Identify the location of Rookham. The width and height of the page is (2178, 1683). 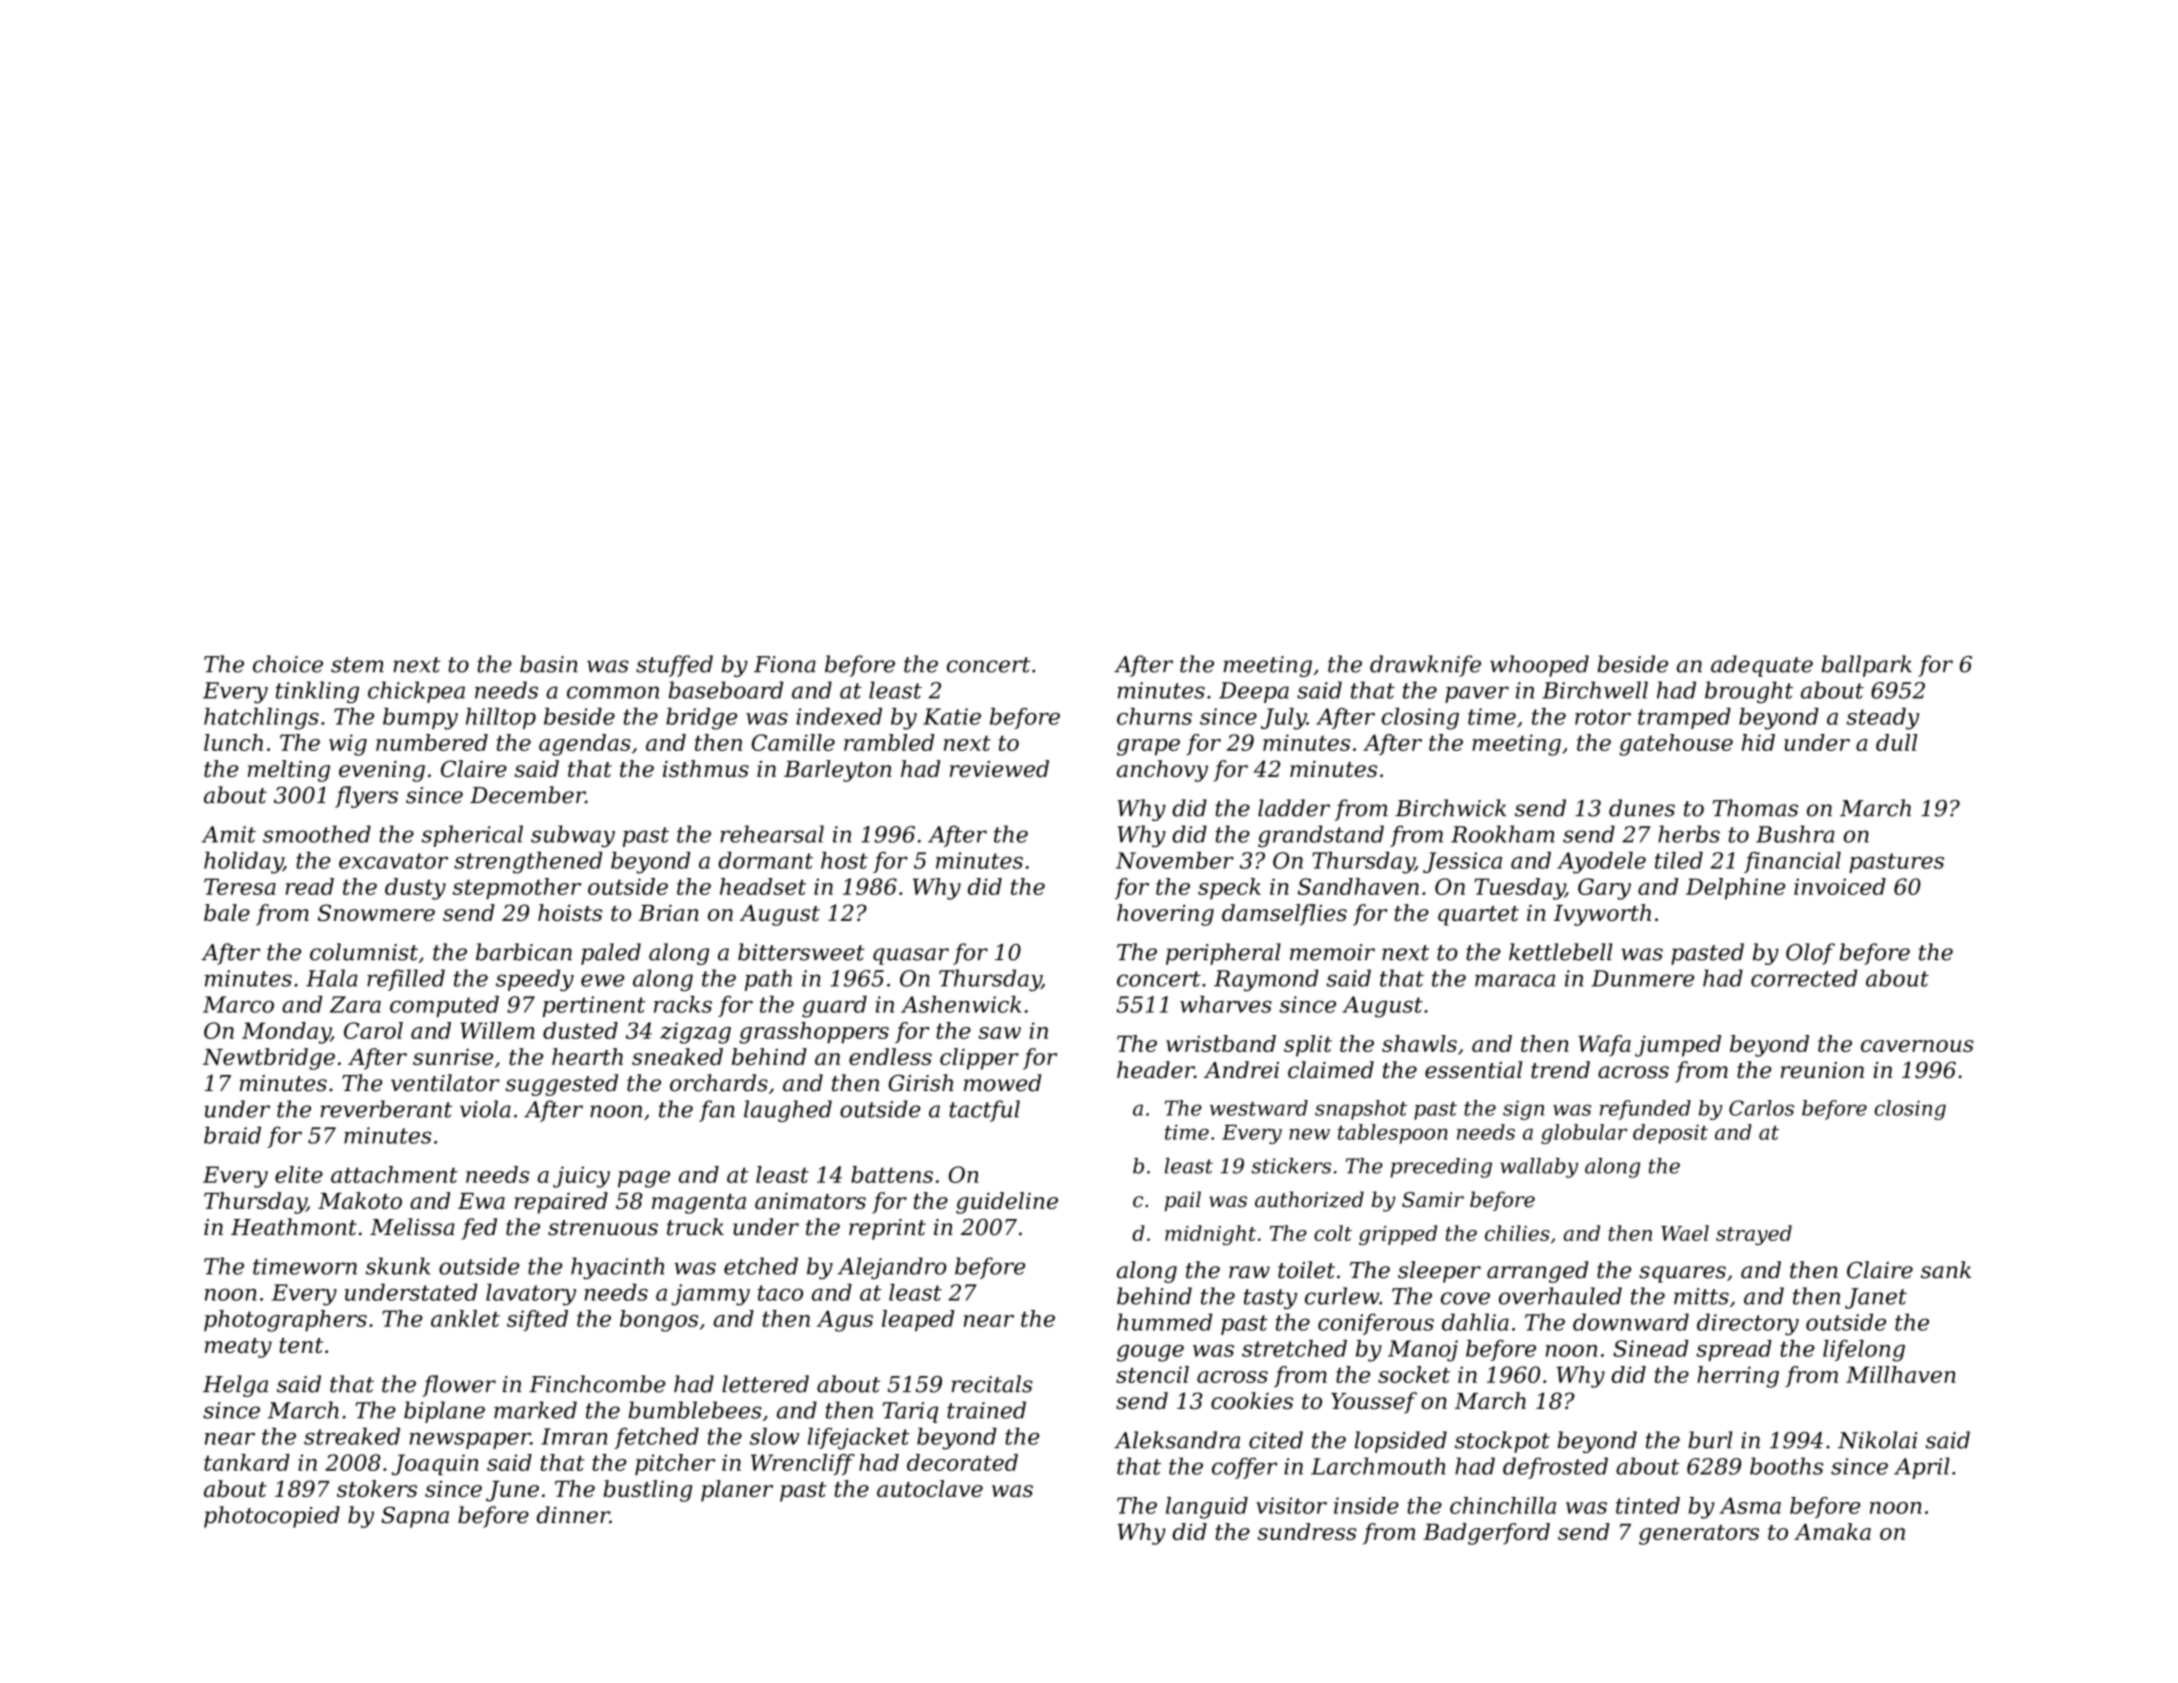
(1503, 834).
